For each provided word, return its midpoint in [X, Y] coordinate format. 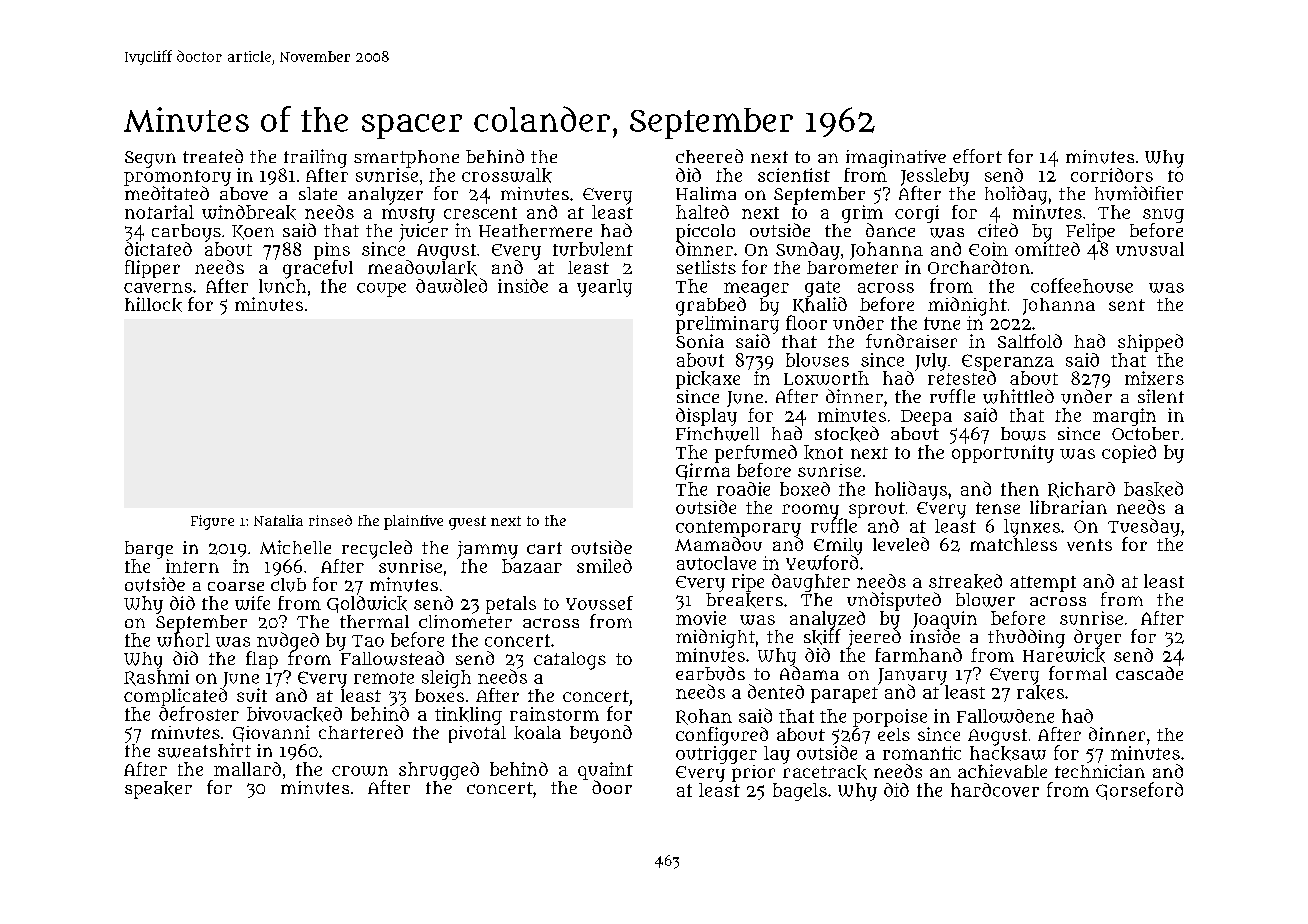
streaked [965, 581]
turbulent [593, 249]
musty [408, 215]
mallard [247, 769]
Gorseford [1139, 791]
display [706, 417]
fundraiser [911, 341]
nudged [288, 641]
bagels [800, 792]
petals [511, 605]
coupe [381, 290]
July [931, 362]
